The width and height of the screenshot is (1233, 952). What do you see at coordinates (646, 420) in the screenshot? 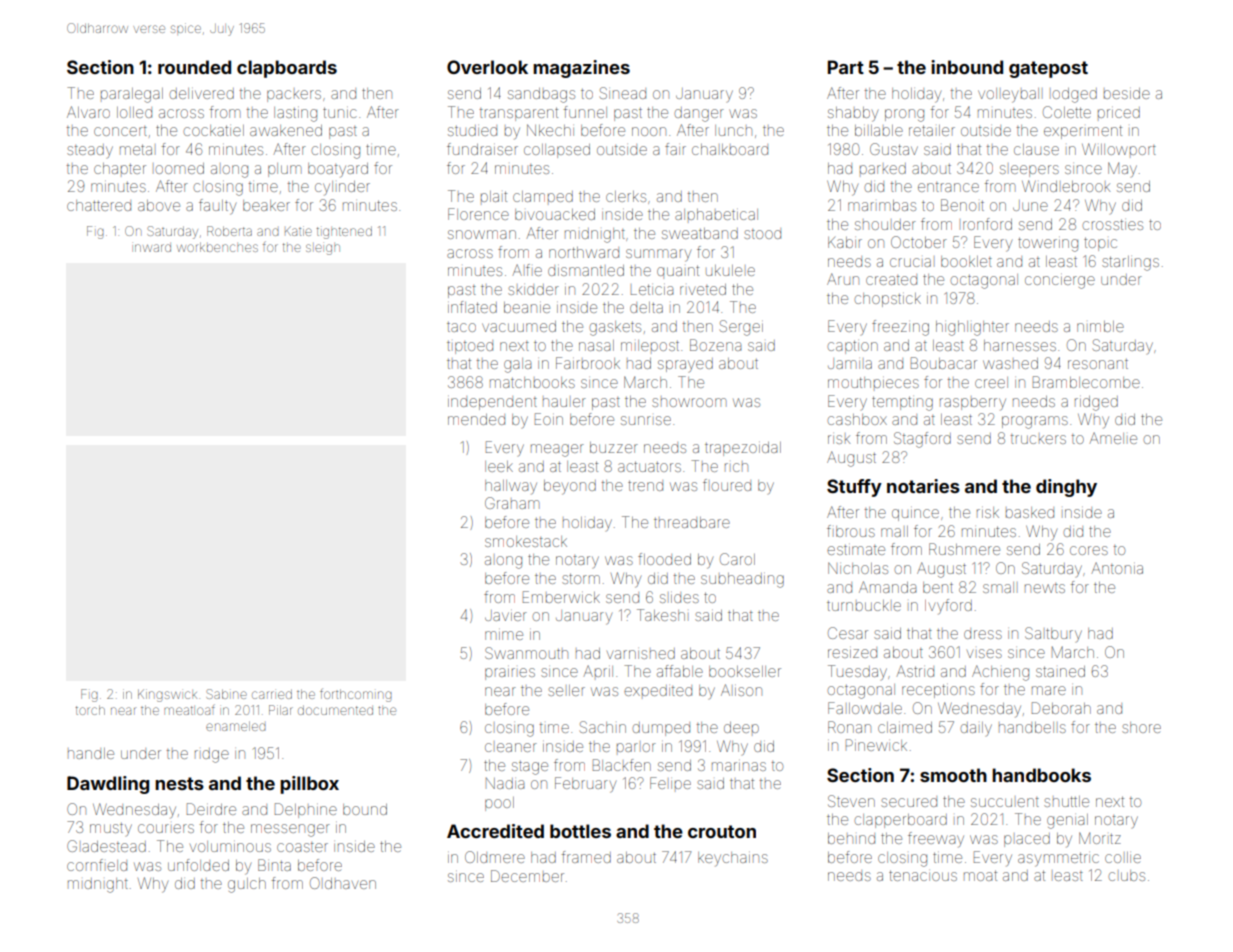
I see `sunrise` at bounding box center [646, 420].
